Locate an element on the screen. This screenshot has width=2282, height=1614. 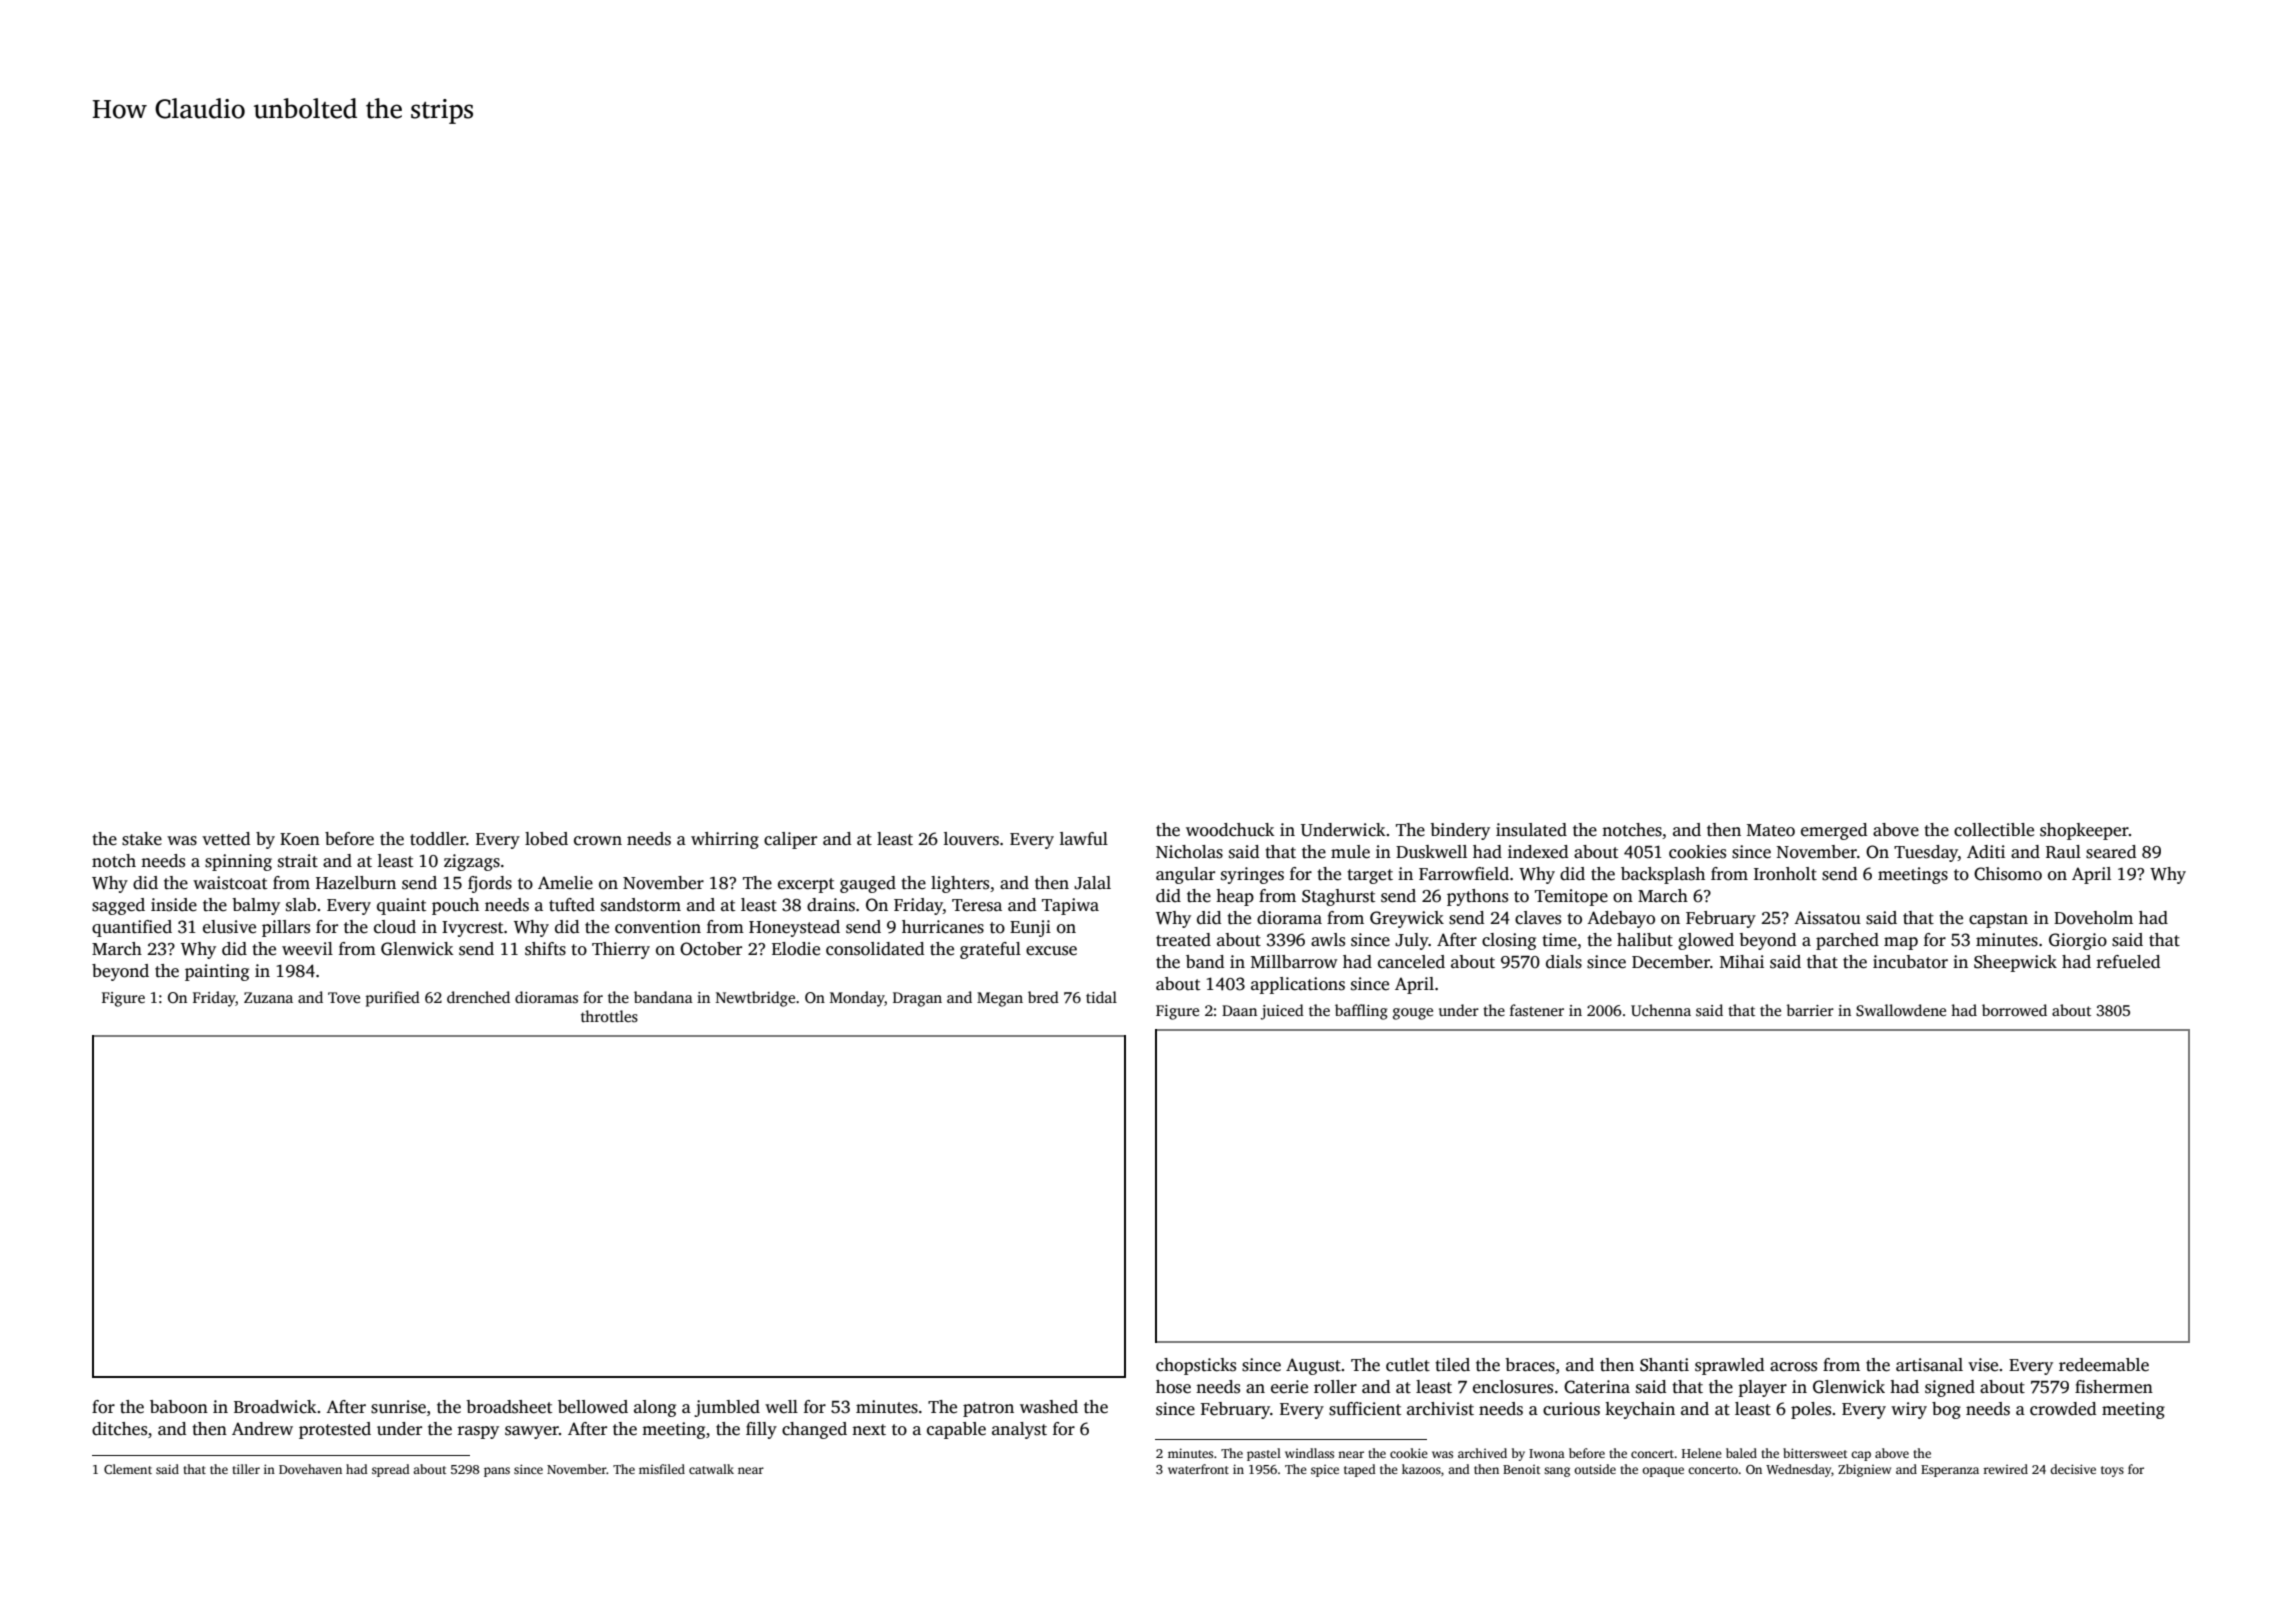
Mateo is located at coordinates (1771, 830).
